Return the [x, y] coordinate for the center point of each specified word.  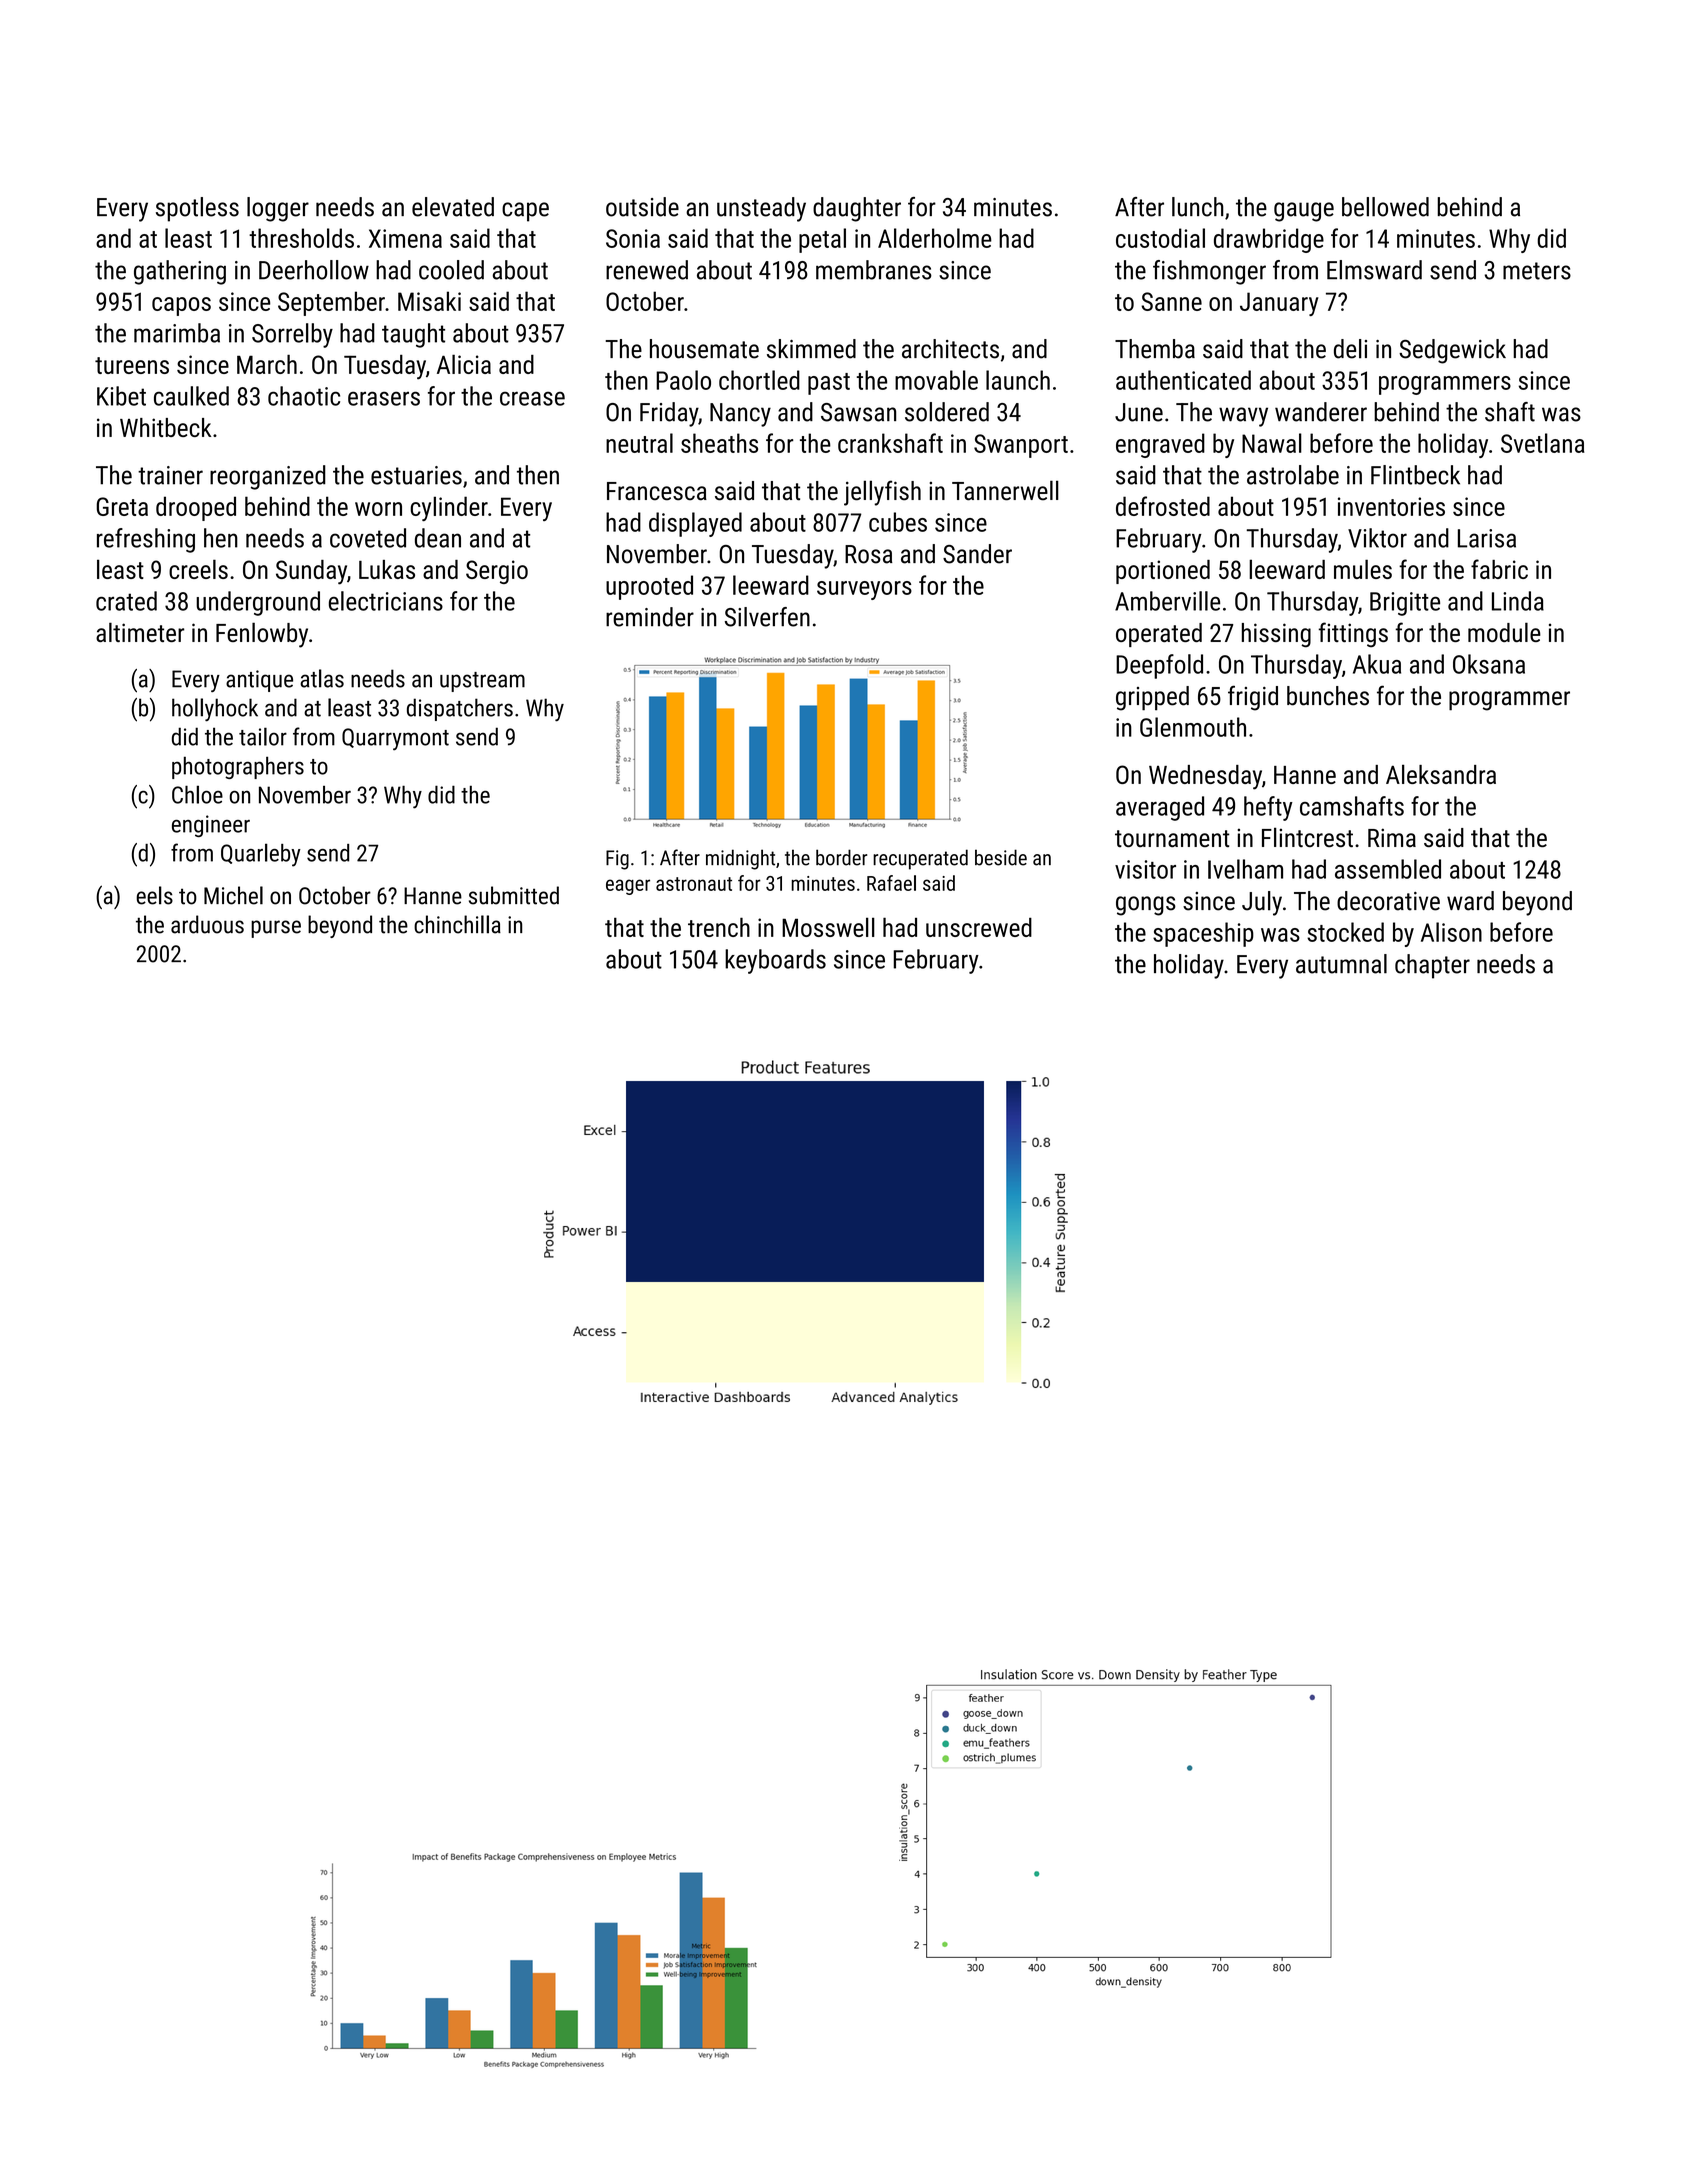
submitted [514, 895]
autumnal [1341, 964]
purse [276, 929]
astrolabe [1293, 475]
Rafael [891, 883]
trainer [170, 475]
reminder [650, 617]
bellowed [1385, 207]
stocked [1345, 932]
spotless [197, 209]
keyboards [775, 961]
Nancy [740, 415]
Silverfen [767, 617]
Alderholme [935, 238]
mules [1363, 569]
